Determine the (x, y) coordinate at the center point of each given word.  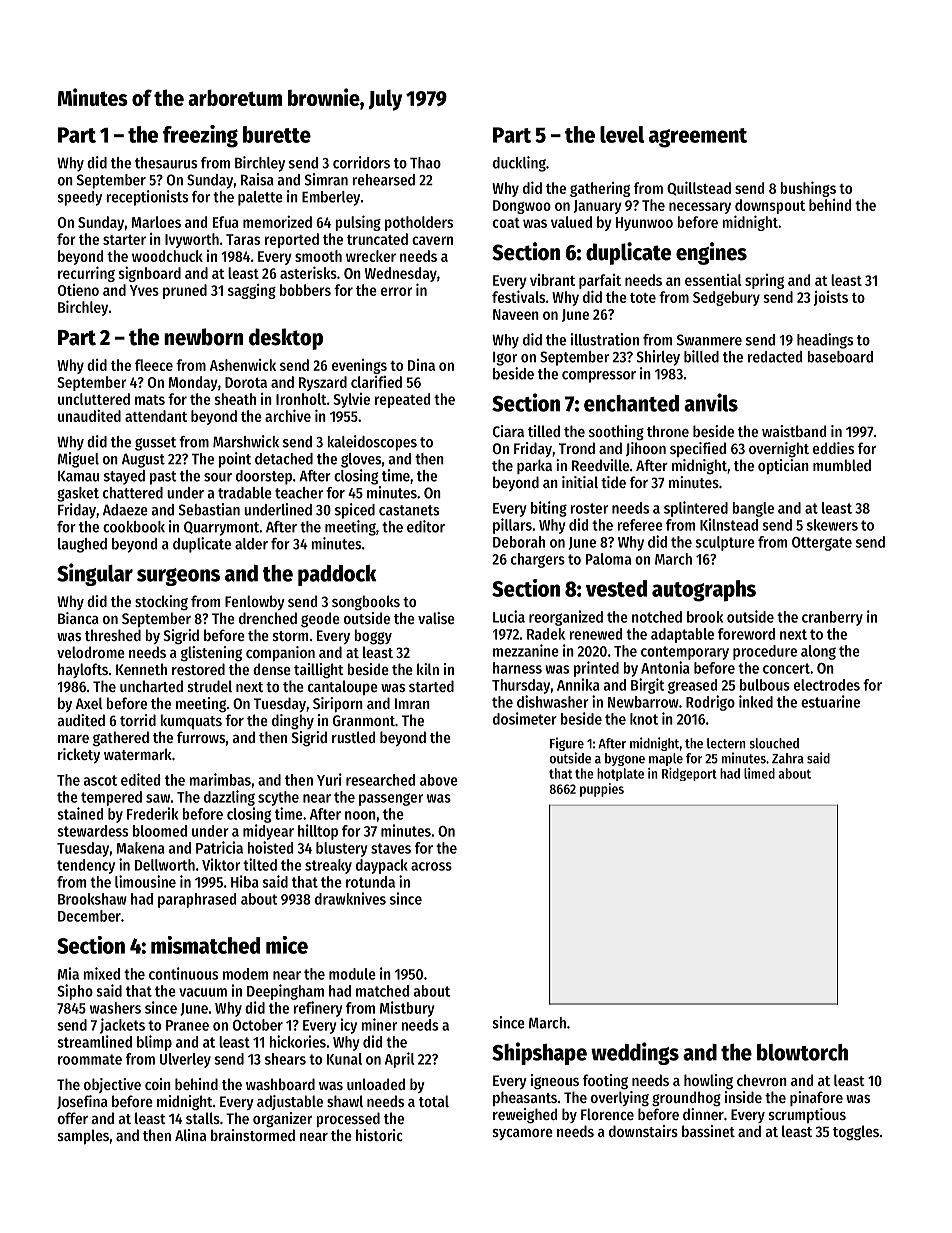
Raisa (257, 179)
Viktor (221, 864)
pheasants (525, 1098)
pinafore (816, 1098)
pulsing (358, 223)
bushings (808, 189)
